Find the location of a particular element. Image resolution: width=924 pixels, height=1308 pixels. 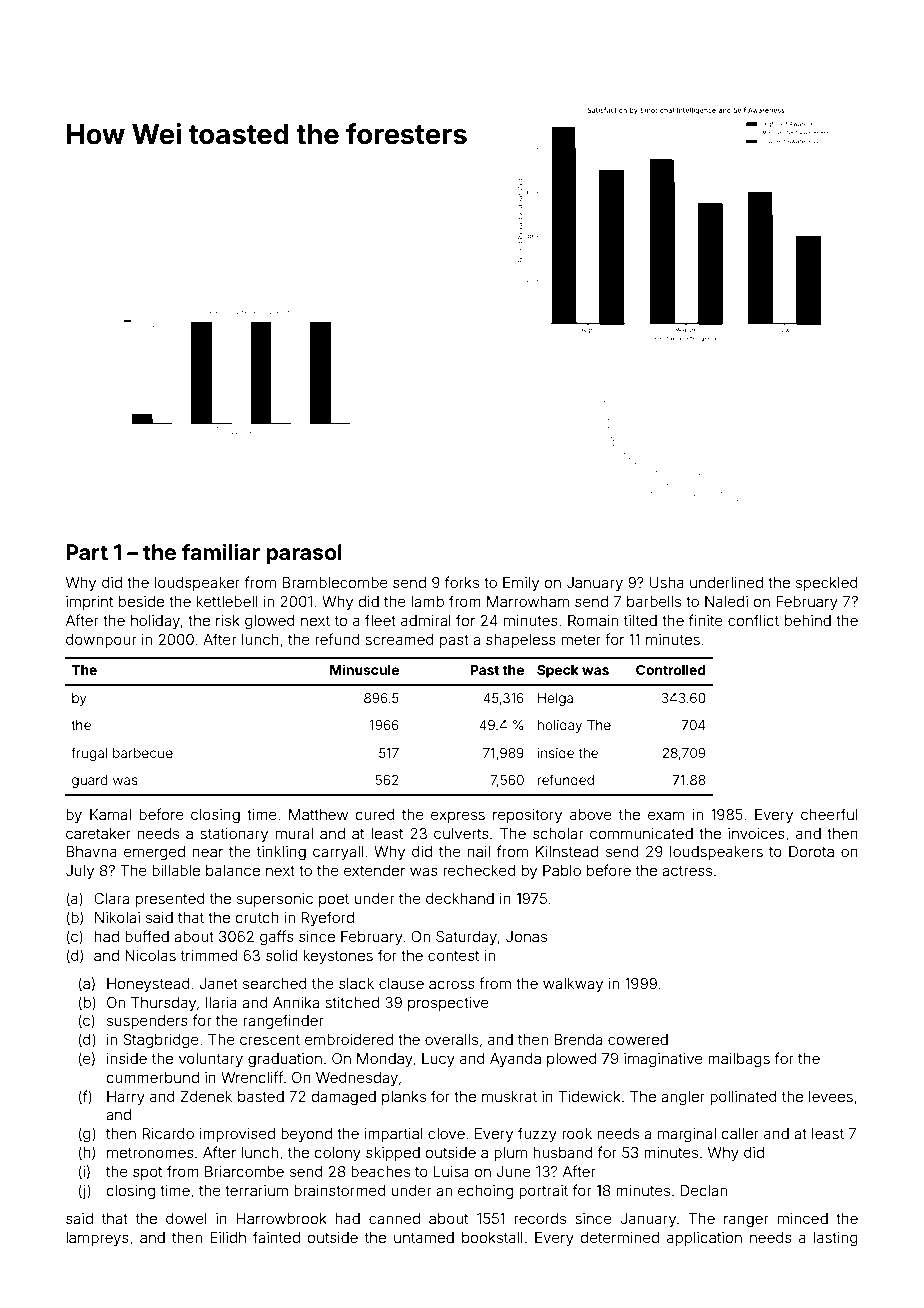

Brenda is located at coordinates (578, 1039).
